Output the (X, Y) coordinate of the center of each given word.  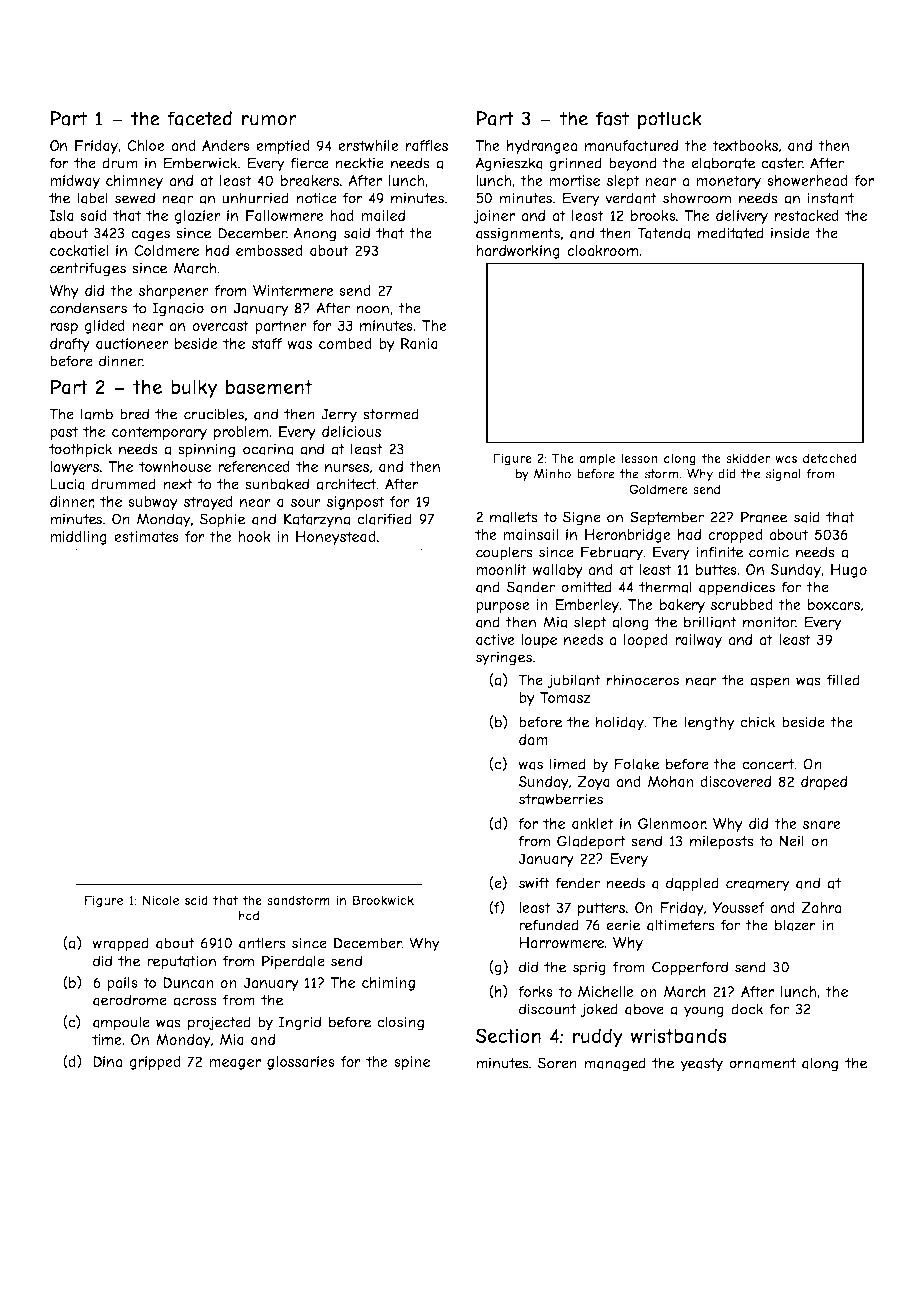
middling (78, 538)
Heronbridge (628, 536)
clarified (384, 519)
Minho (552, 474)
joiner (494, 217)
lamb (97, 414)
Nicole (161, 900)
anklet (593, 824)
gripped (155, 1063)
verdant (631, 198)
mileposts (722, 842)
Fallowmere (285, 216)
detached (830, 458)
